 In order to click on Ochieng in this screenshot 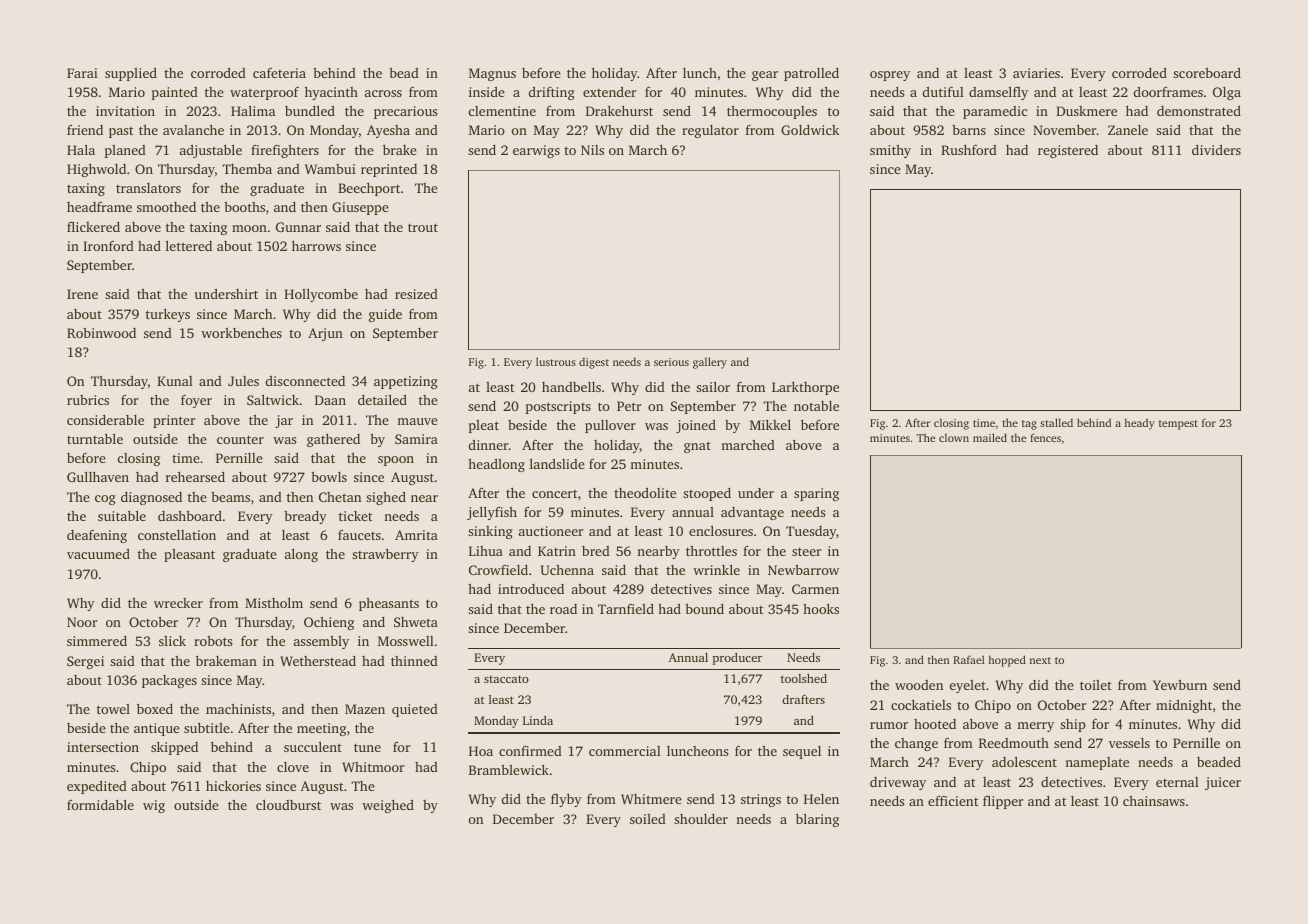, I will do `click(329, 623)`.
